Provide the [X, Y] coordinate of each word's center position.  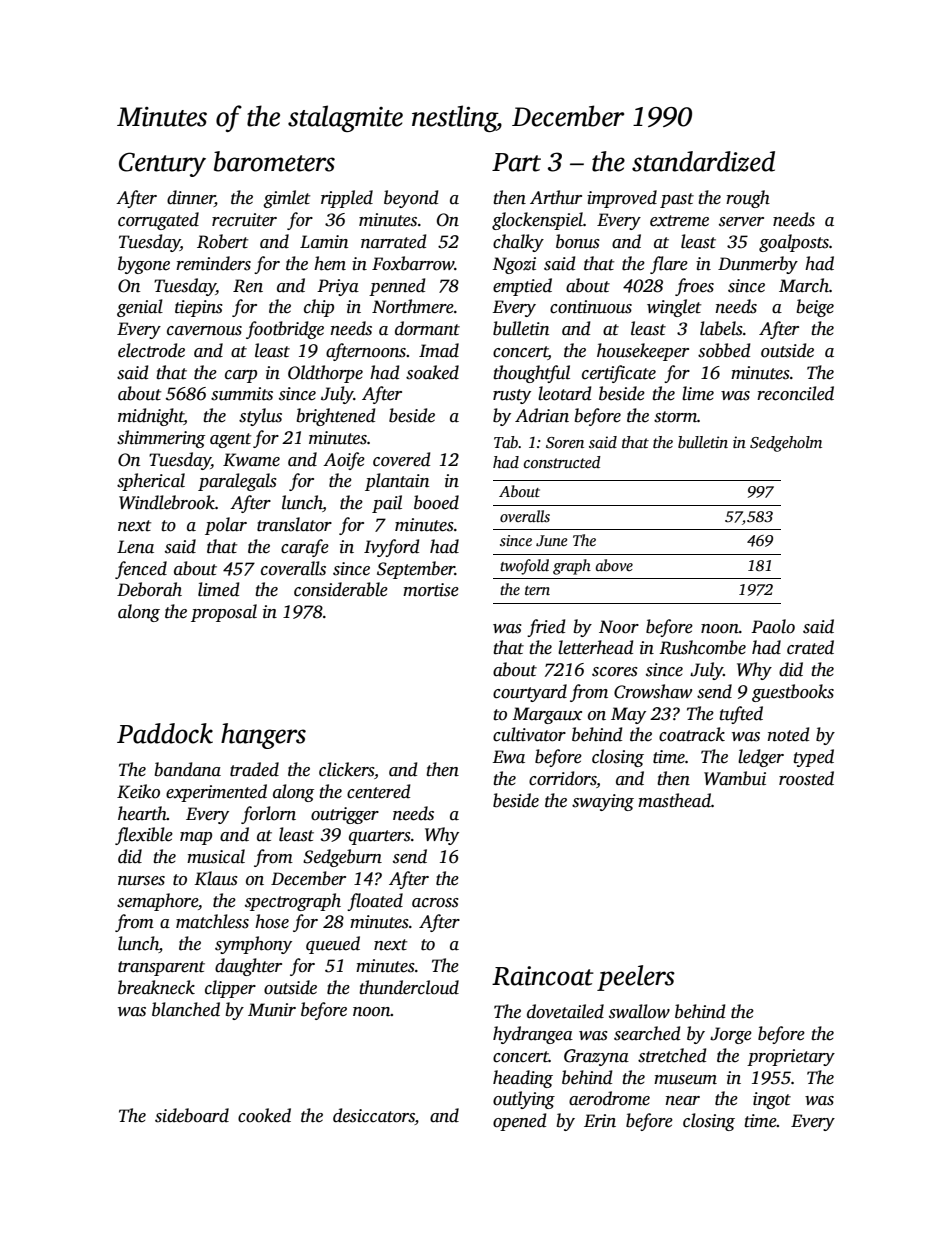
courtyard [530, 693]
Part [516, 162]
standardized [703, 161]
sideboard [192, 1115]
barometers [274, 161]
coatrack [692, 734]
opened [520, 1122]
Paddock [165, 733]
